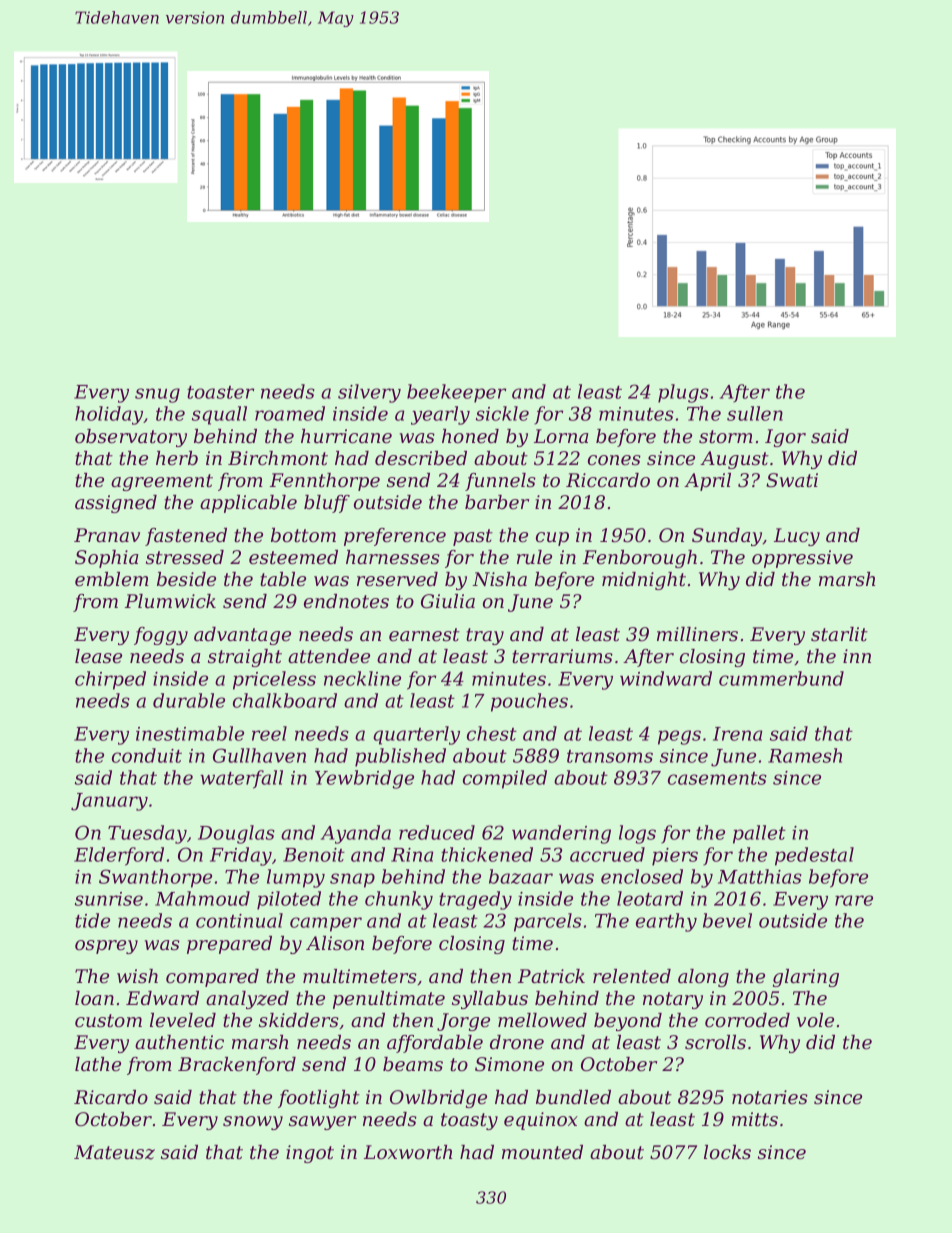 This screenshot has width=952, height=1233. What do you see at coordinates (114, 1152) in the screenshot?
I see `Mateusz` at bounding box center [114, 1152].
